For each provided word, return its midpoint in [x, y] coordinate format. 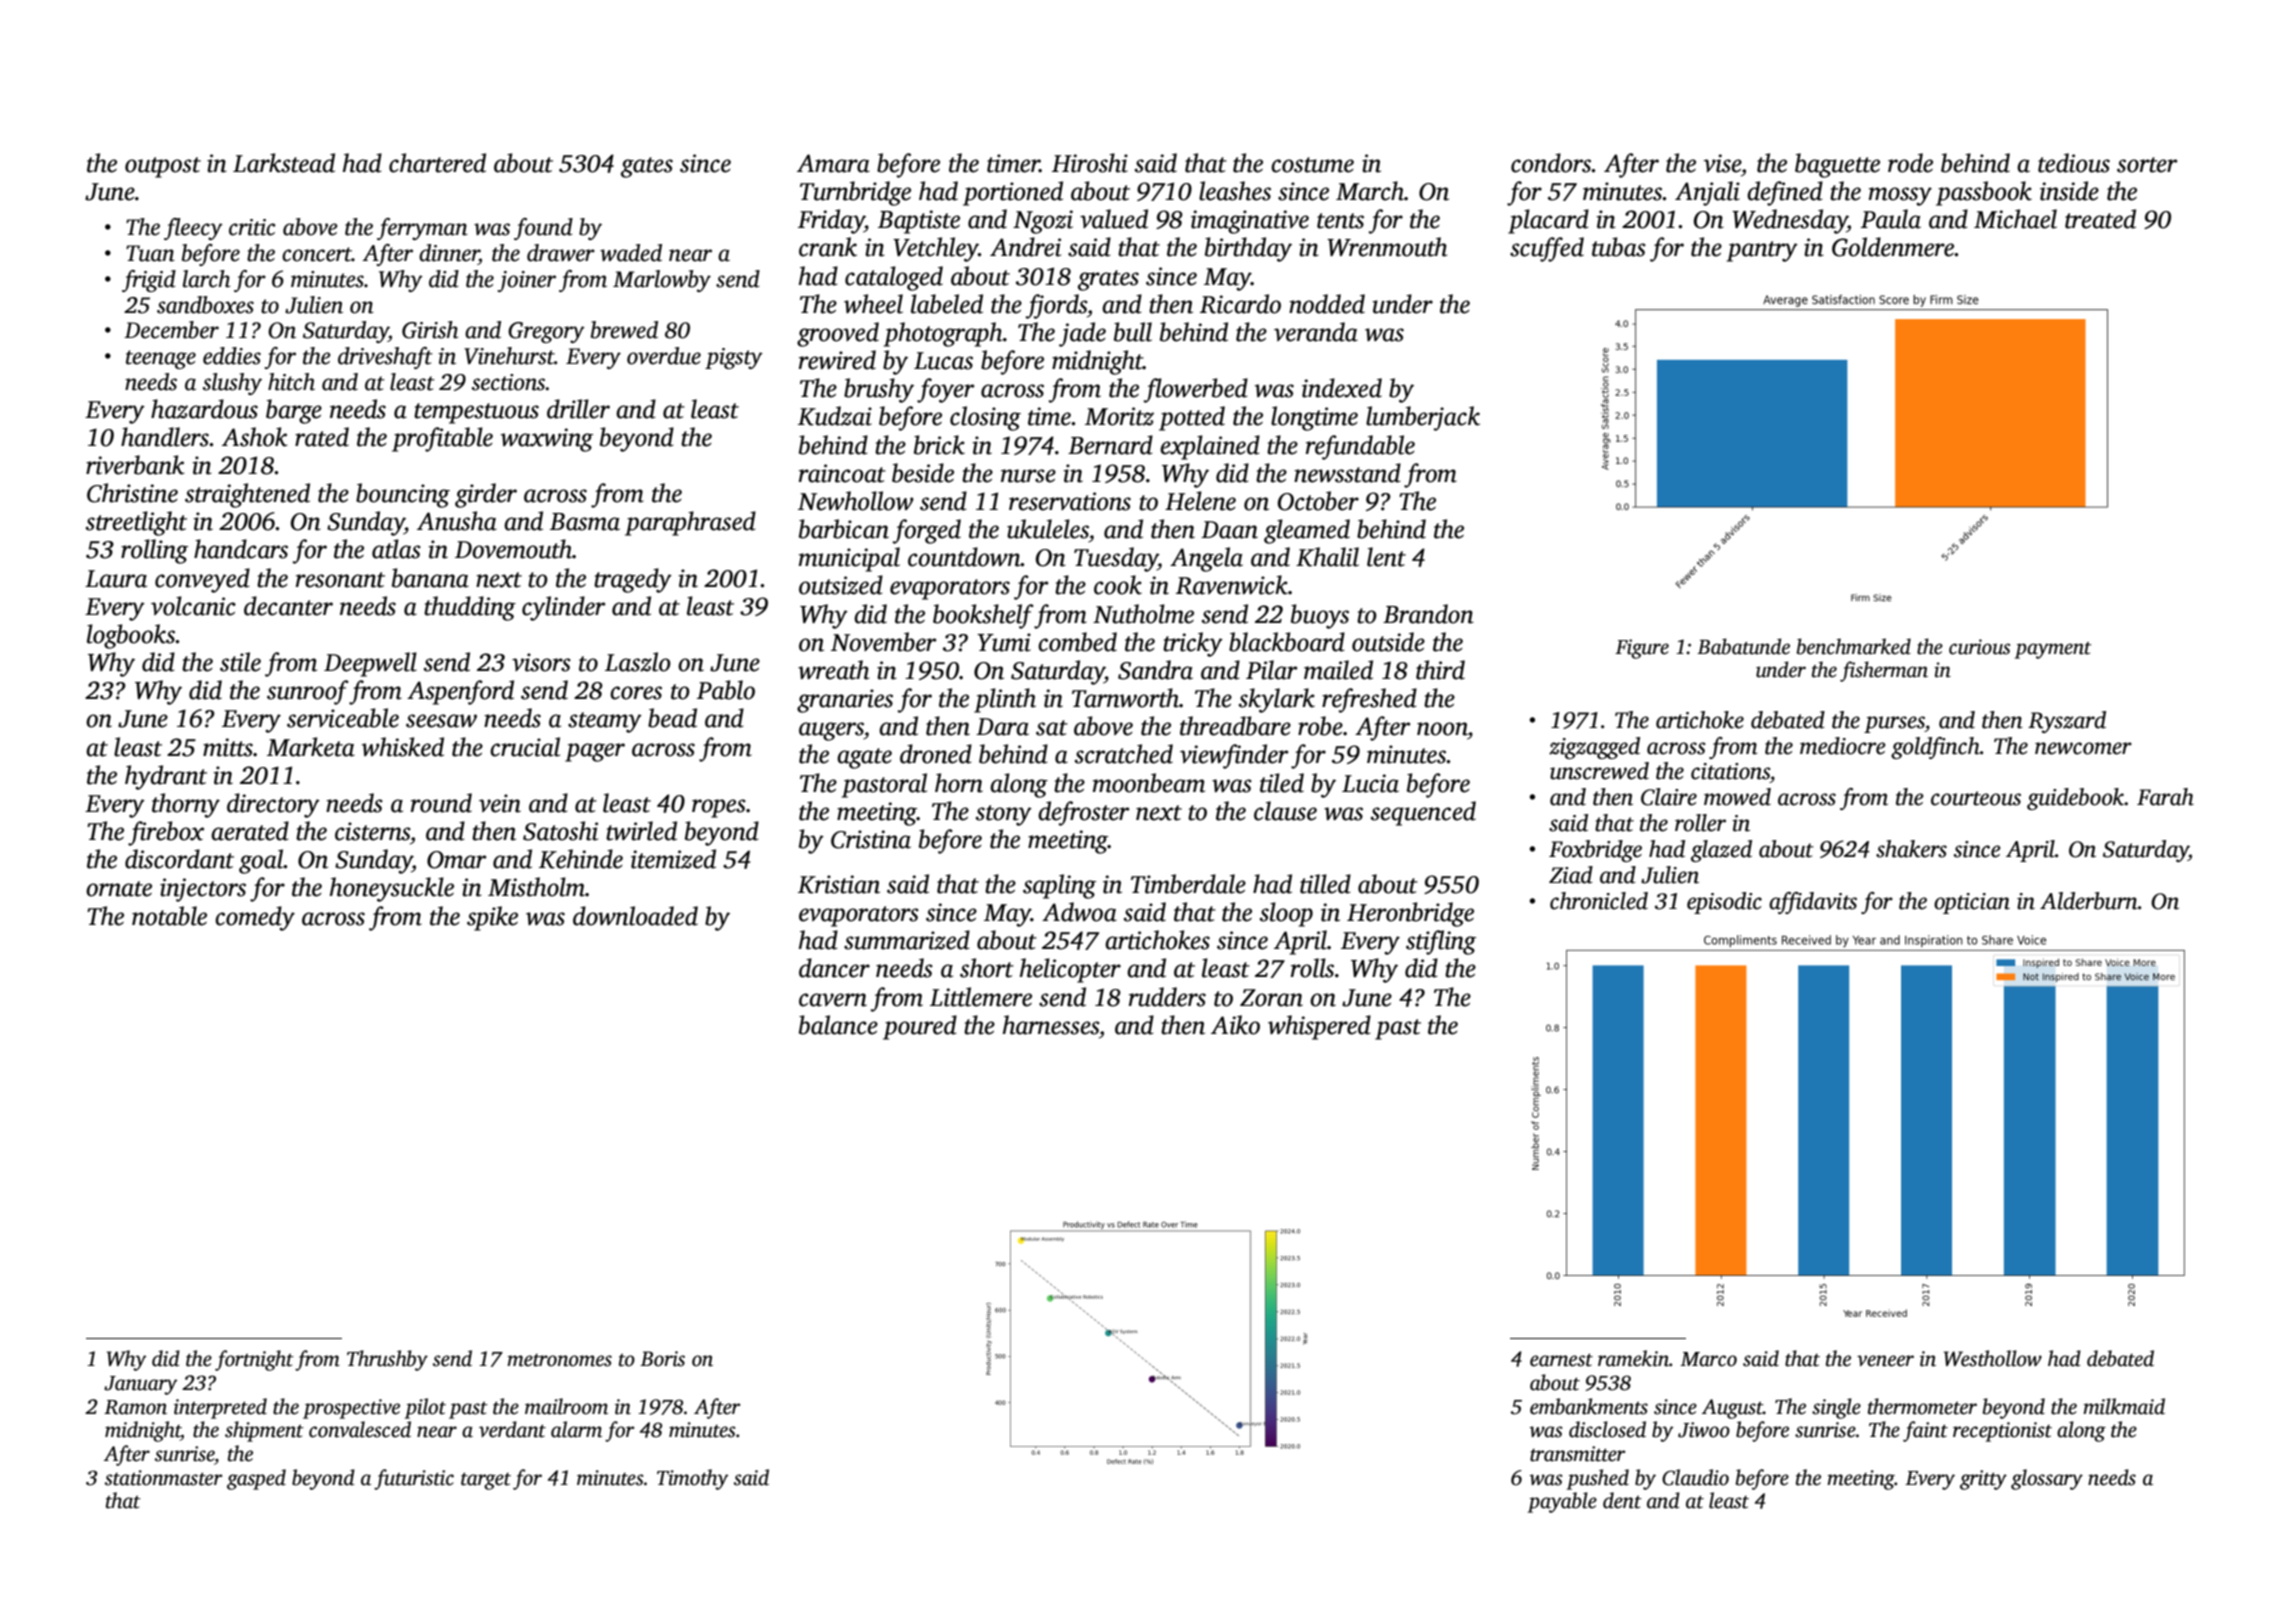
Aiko [1235, 1025]
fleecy [193, 229]
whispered [1319, 1027]
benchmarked [1854, 646]
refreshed [1369, 700]
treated [2100, 219]
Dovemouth [513, 549]
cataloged [894, 278]
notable [169, 916]
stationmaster [163, 1478]
